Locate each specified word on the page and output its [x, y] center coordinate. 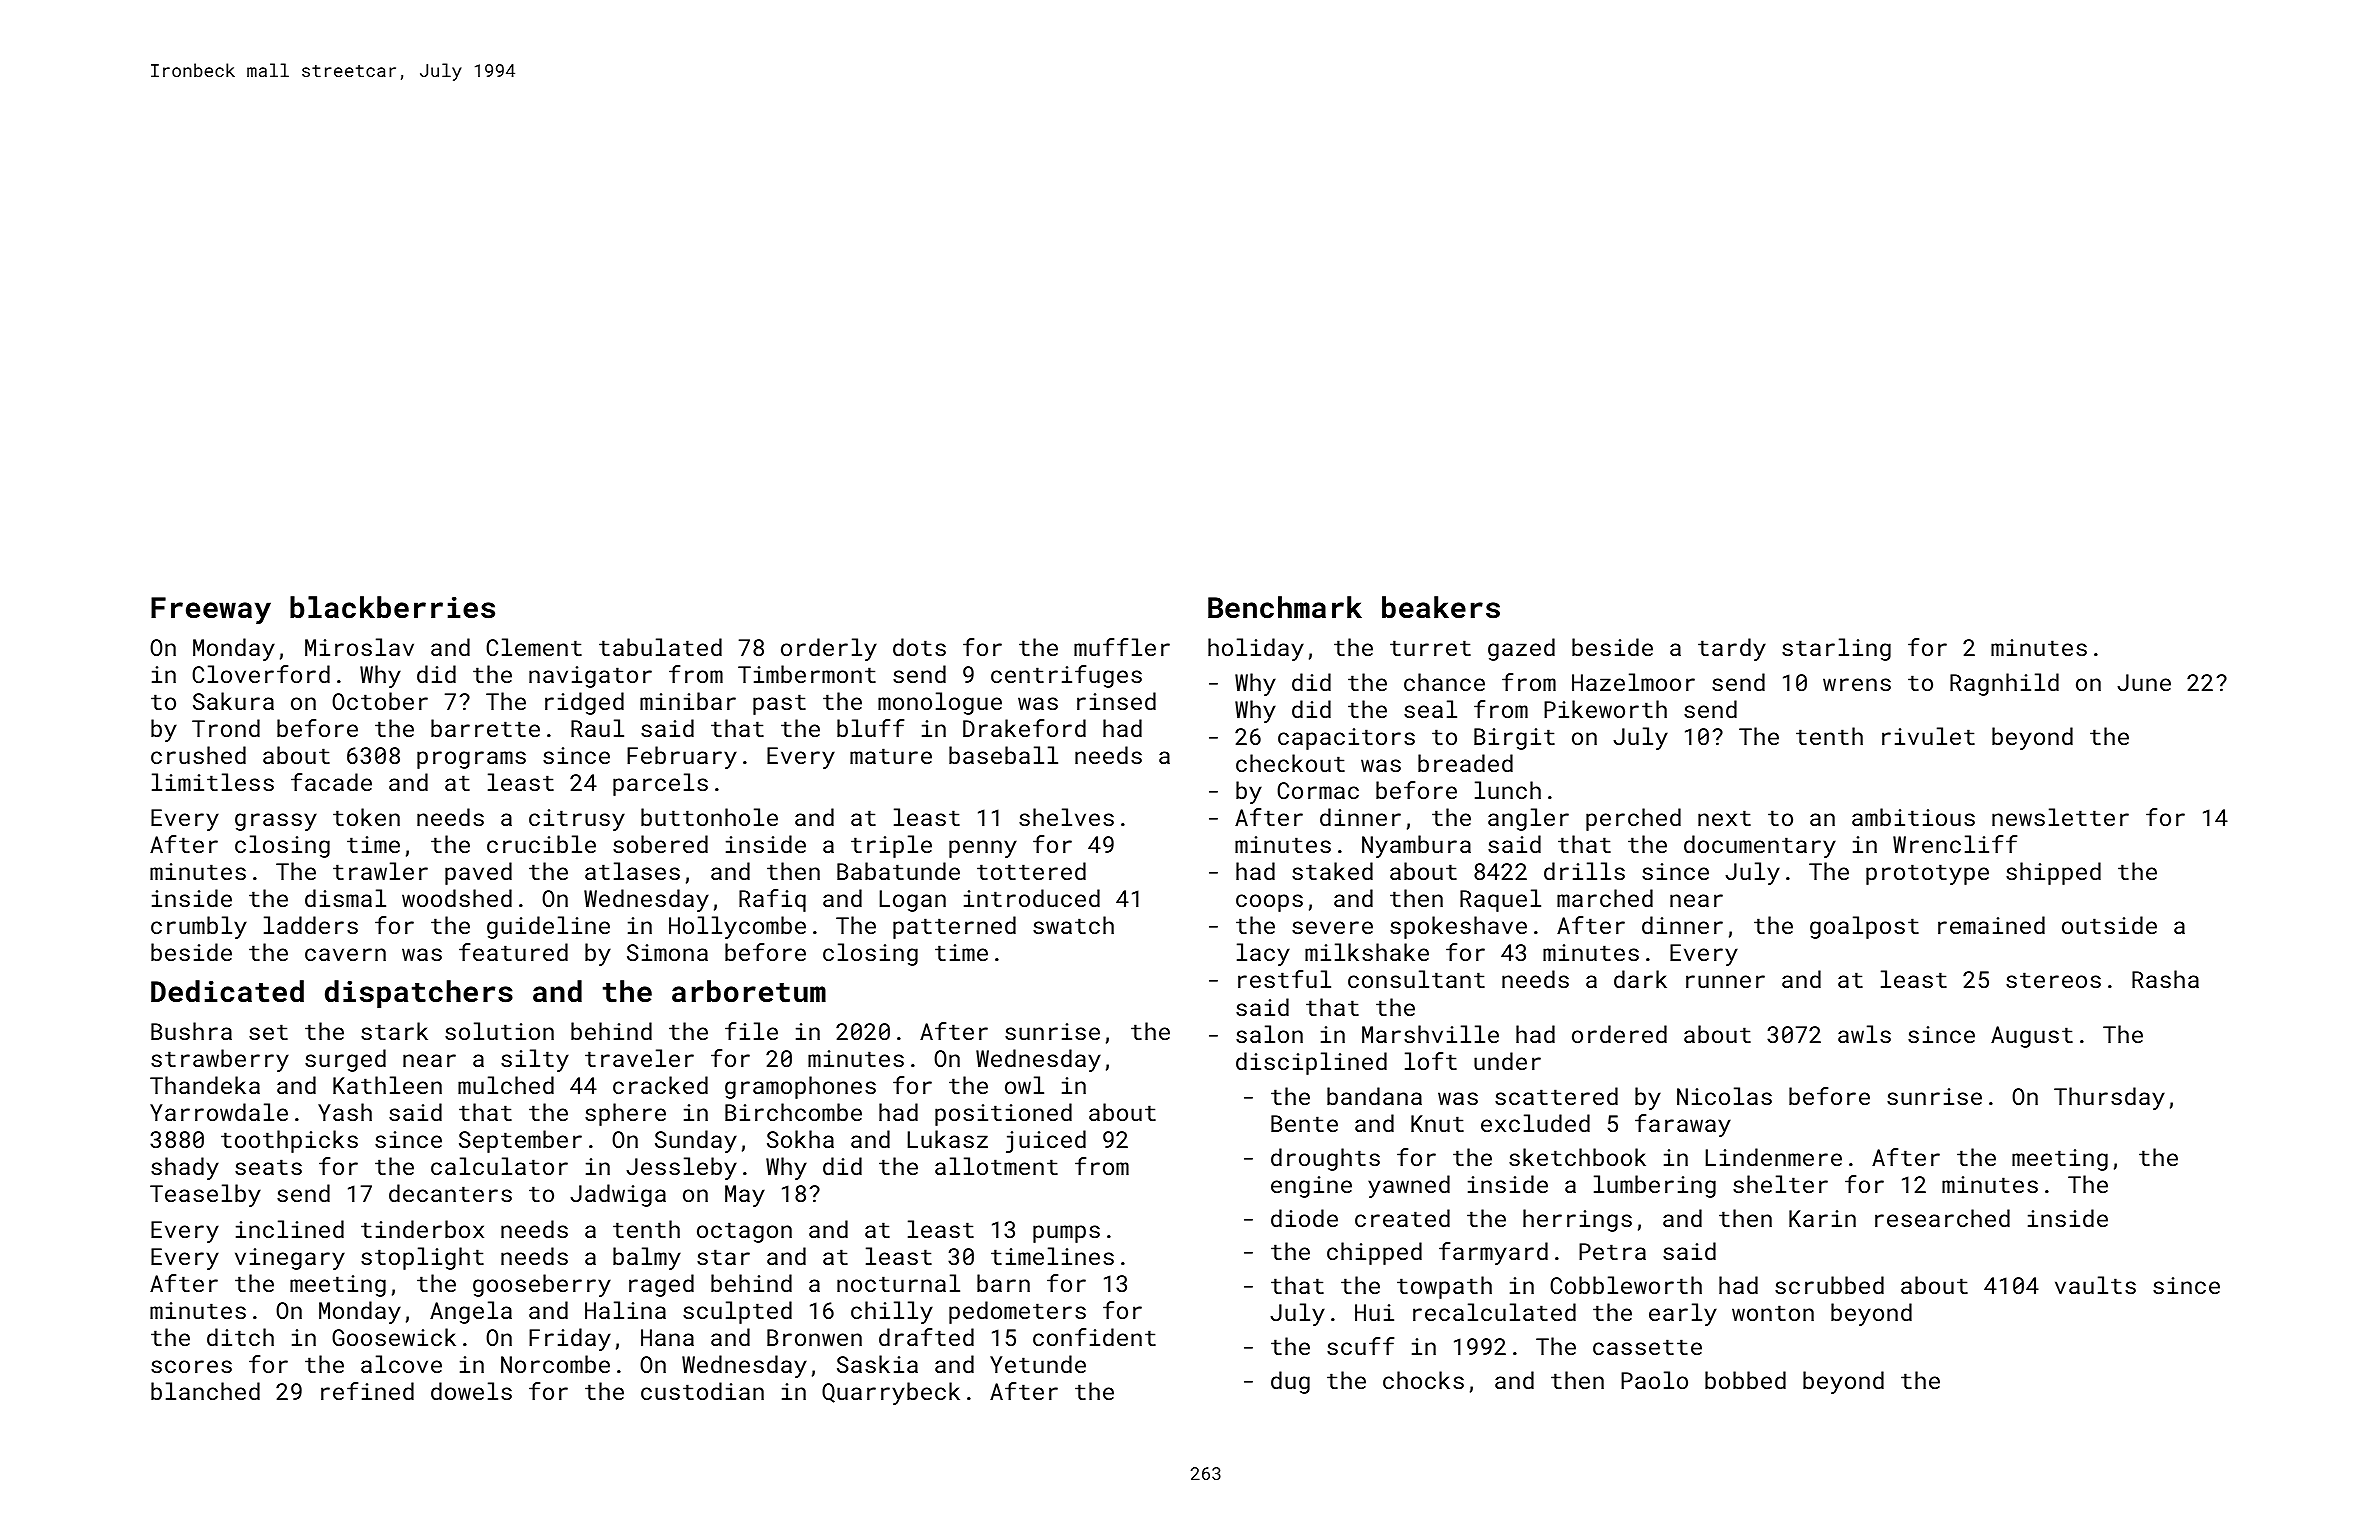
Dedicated [227, 991]
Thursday [2109, 1098]
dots [919, 647]
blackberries [392, 607]
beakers [1441, 607]
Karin [1822, 1218]
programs [471, 760]
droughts [1325, 1159]
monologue [940, 703]
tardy [1732, 649]
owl [1024, 1085]
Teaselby [205, 1195]
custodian [702, 1391]
